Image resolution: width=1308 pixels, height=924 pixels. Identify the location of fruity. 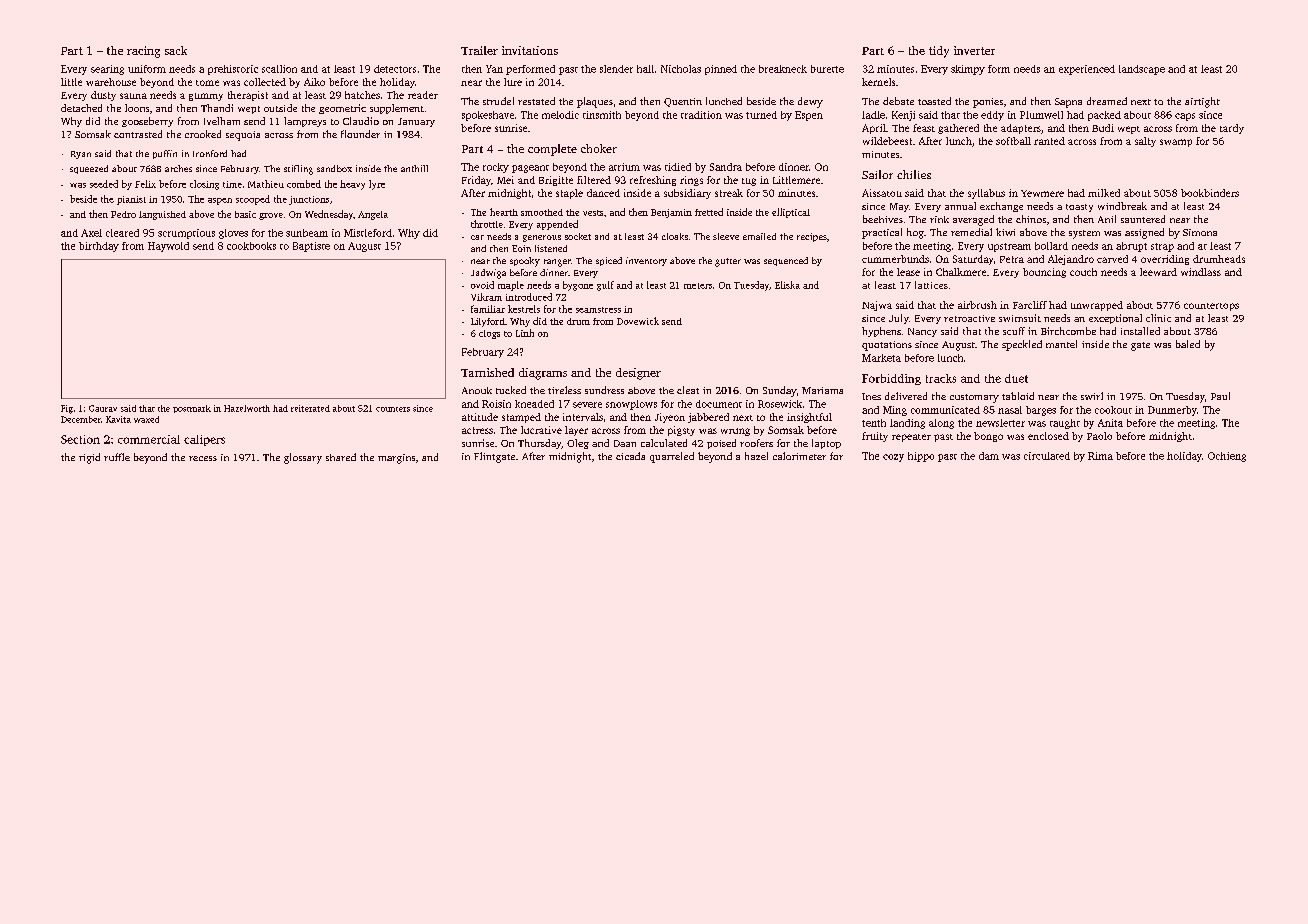
(875, 437).
